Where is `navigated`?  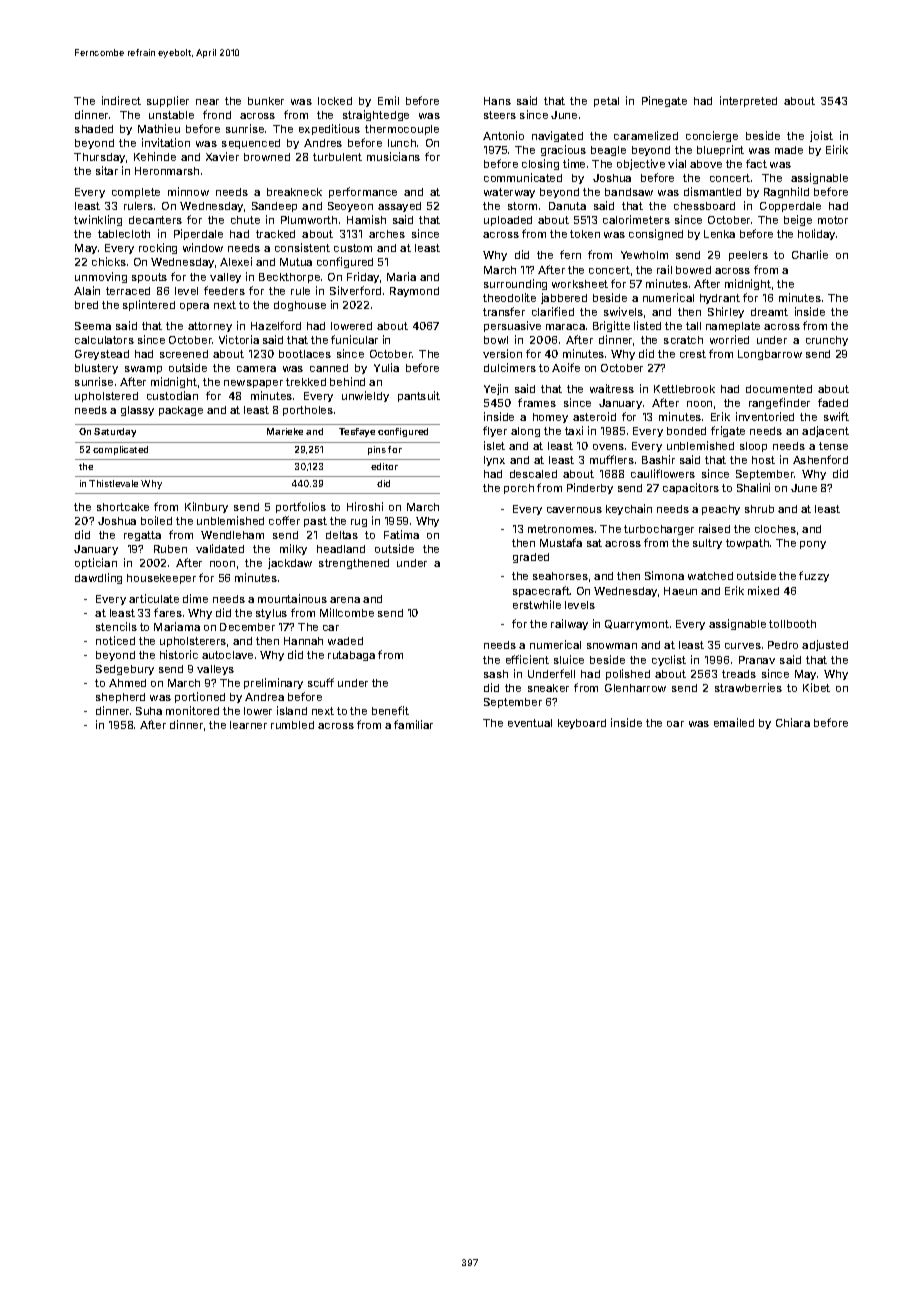 navigated is located at coordinates (557, 136).
